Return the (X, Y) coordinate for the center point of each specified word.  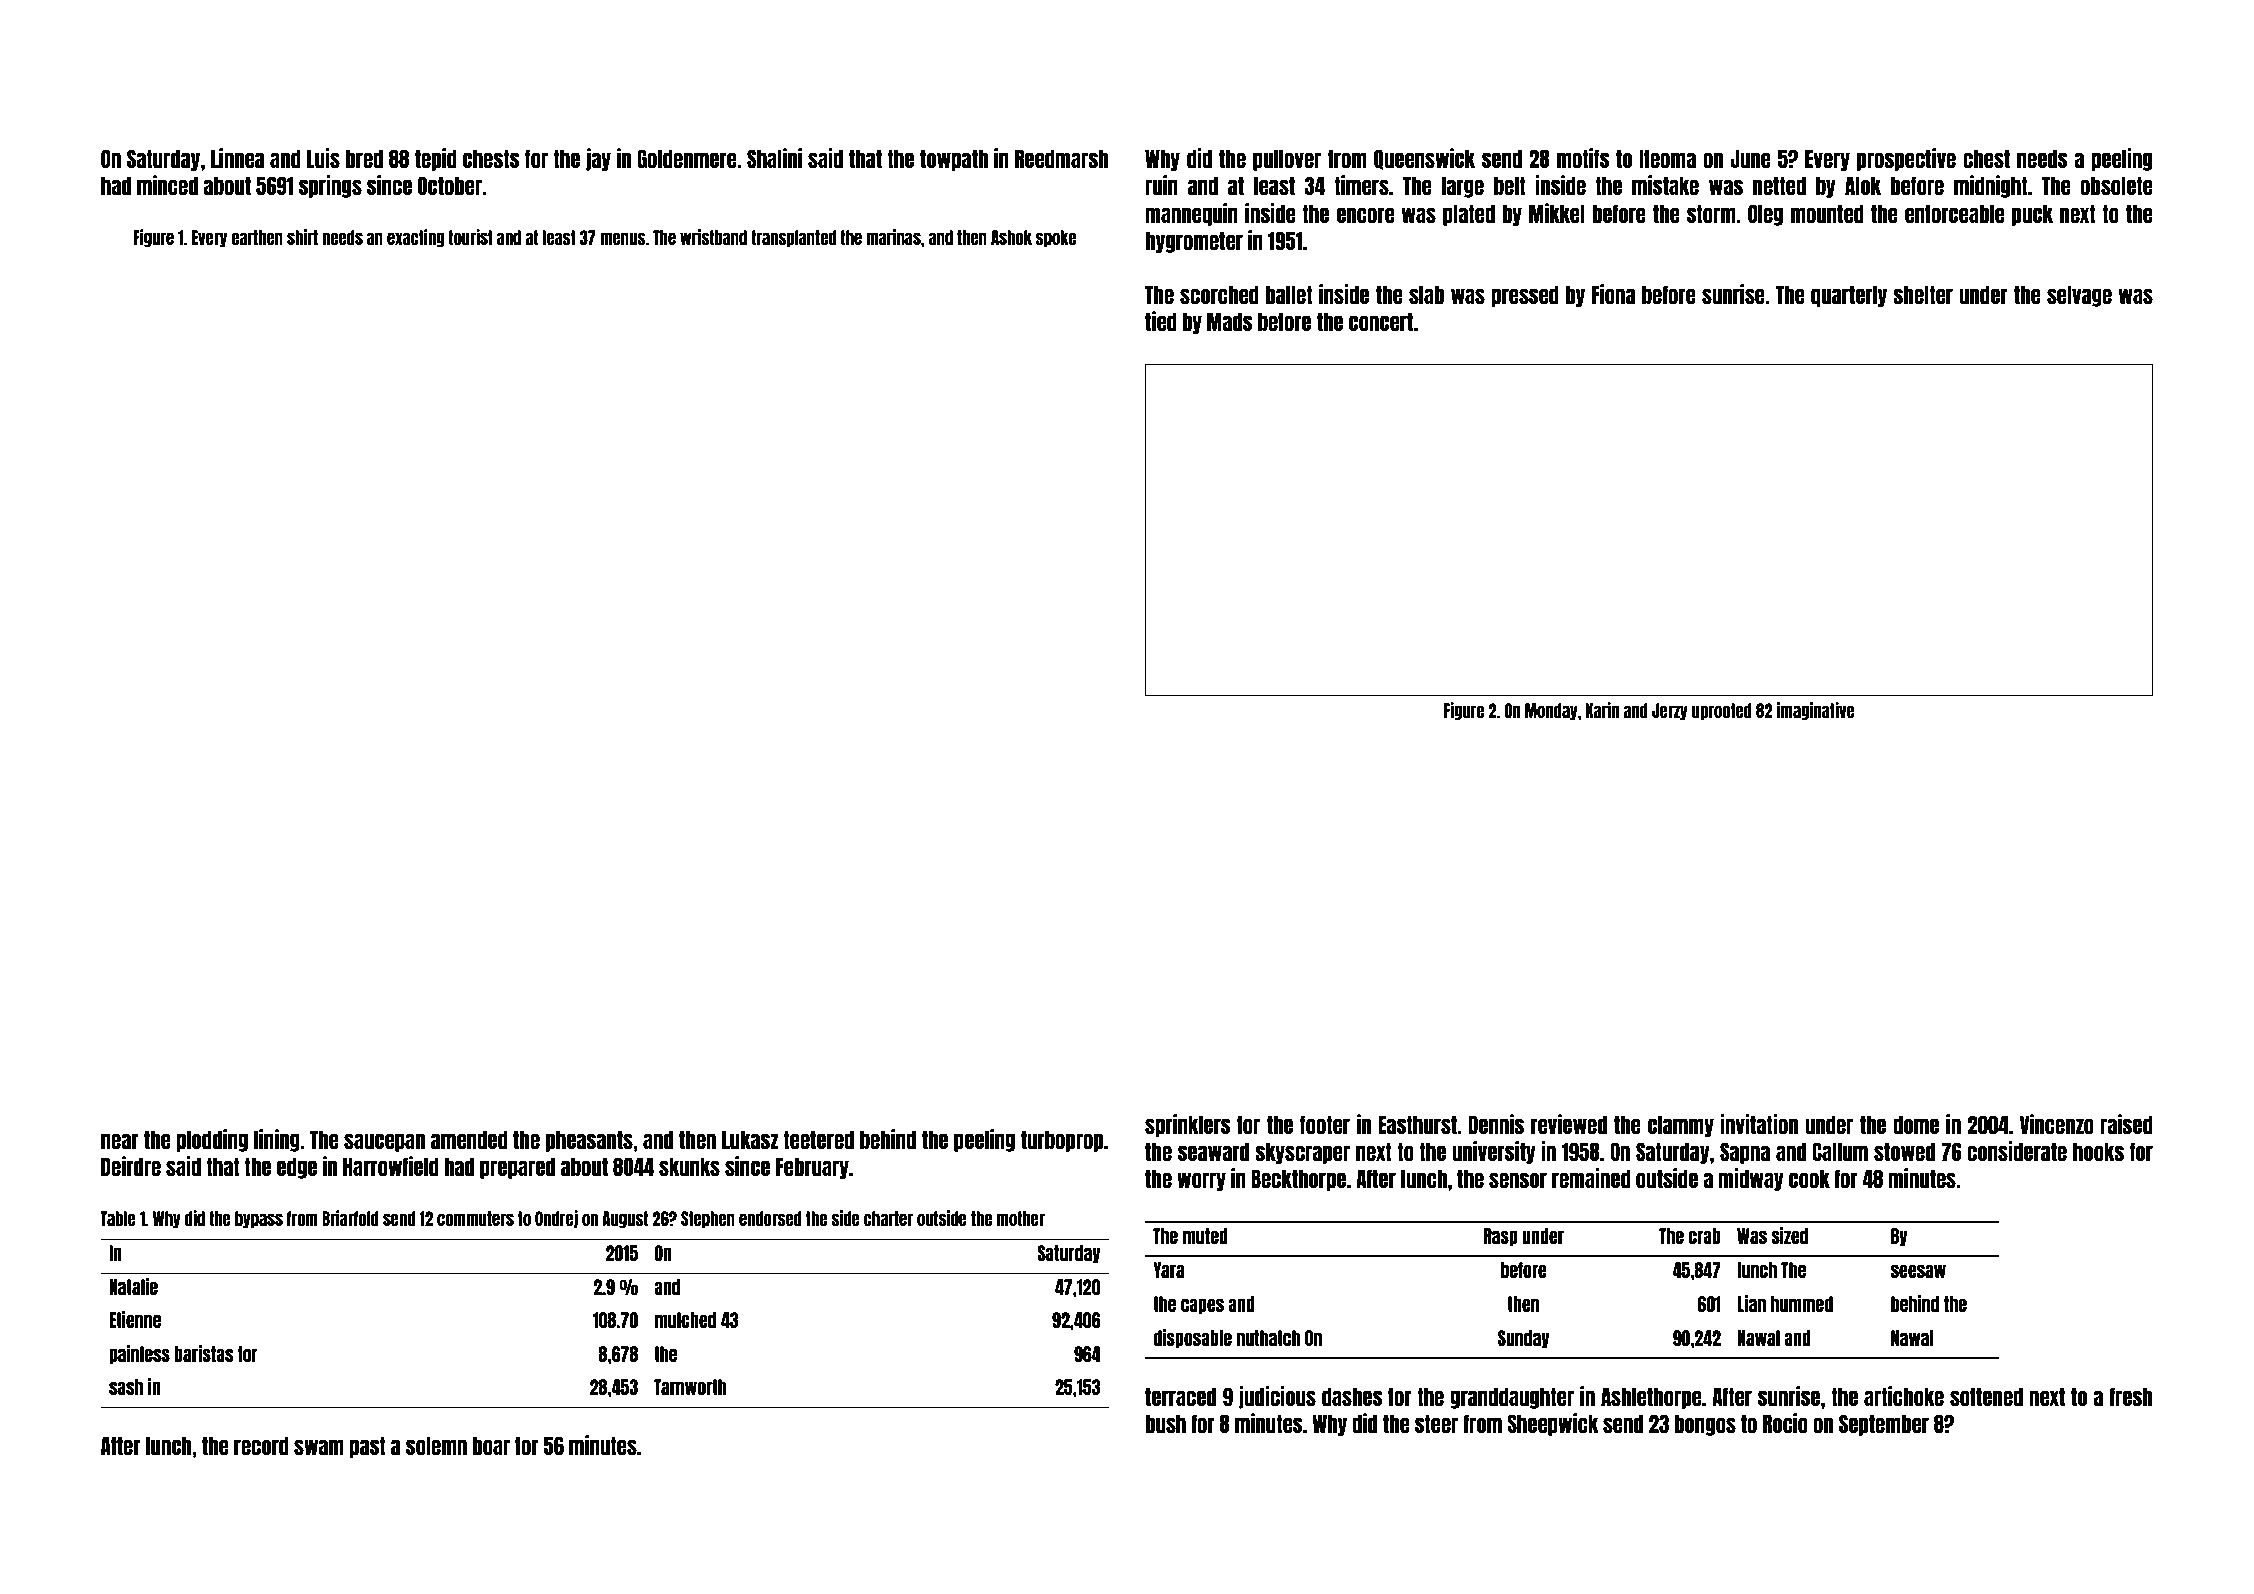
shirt (302, 237)
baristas (204, 1353)
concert (1381, 321)
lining (277, 1140)
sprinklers (1187, 1125)
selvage (2079, 296)
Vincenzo (2057, 1124)
